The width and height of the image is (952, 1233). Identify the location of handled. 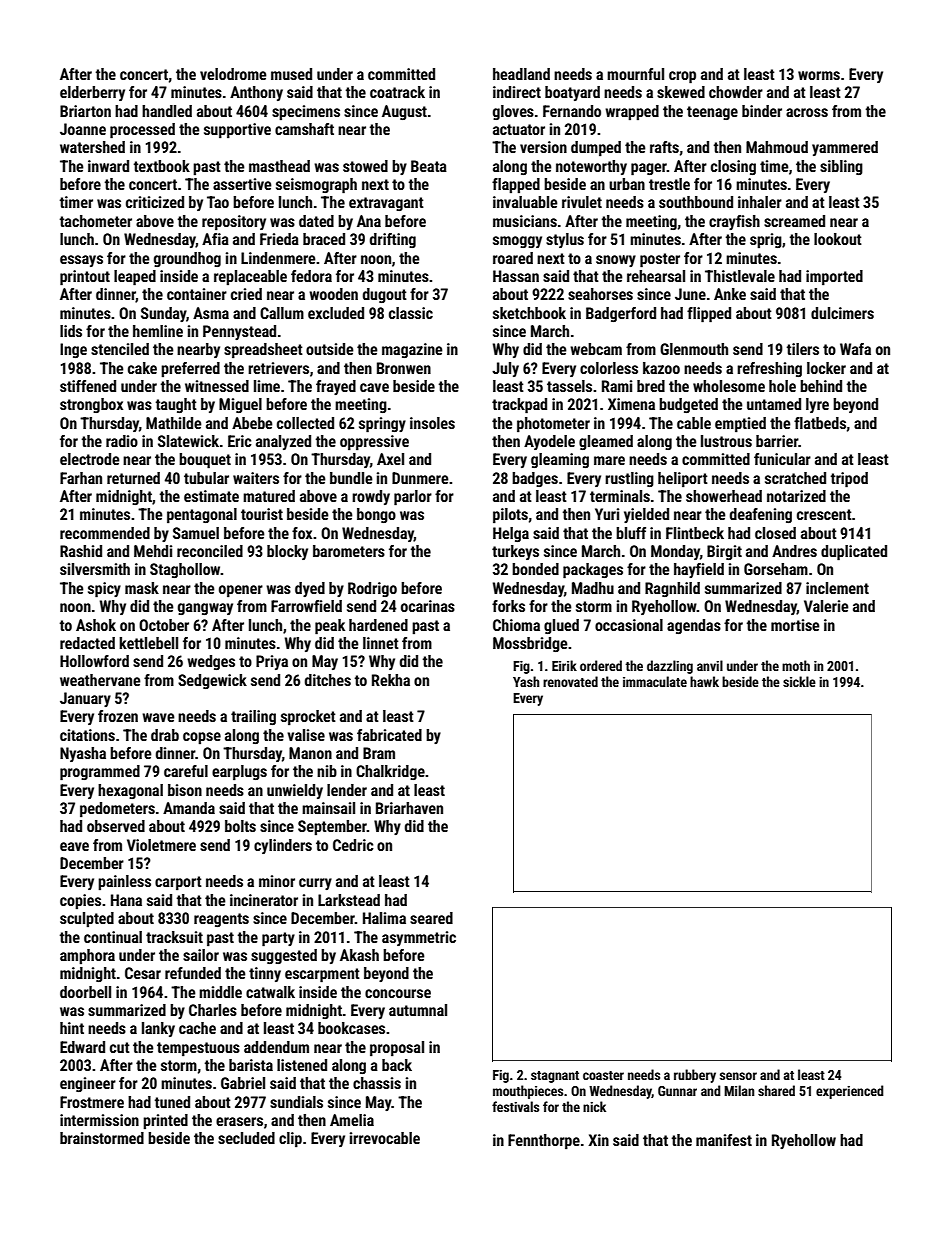
(167, 111).
